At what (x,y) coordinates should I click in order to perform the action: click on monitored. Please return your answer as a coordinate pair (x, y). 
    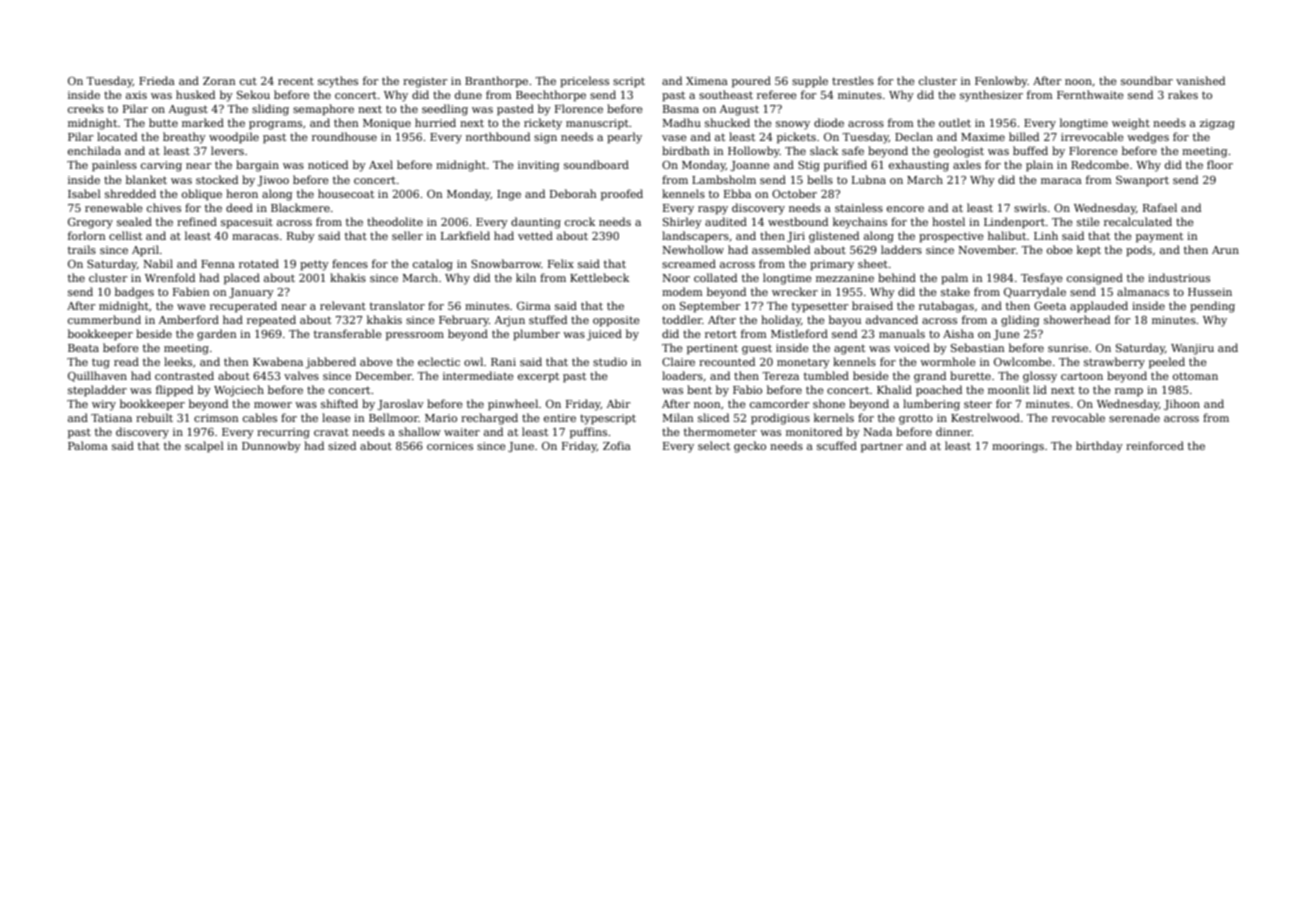
    Looking at the image, I should click on (814, 431).
